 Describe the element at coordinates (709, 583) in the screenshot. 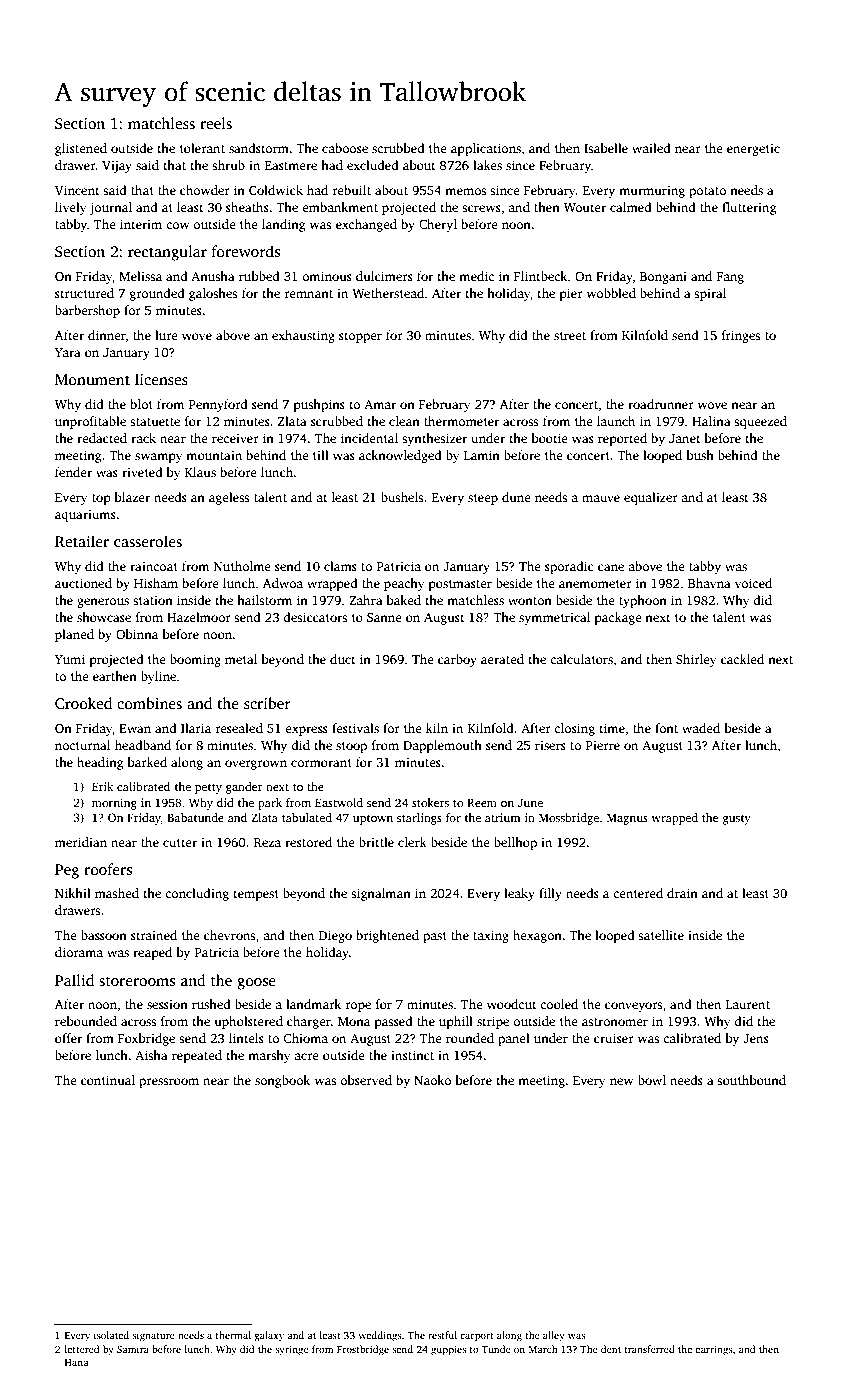

I see `Bhavna` at that location.
